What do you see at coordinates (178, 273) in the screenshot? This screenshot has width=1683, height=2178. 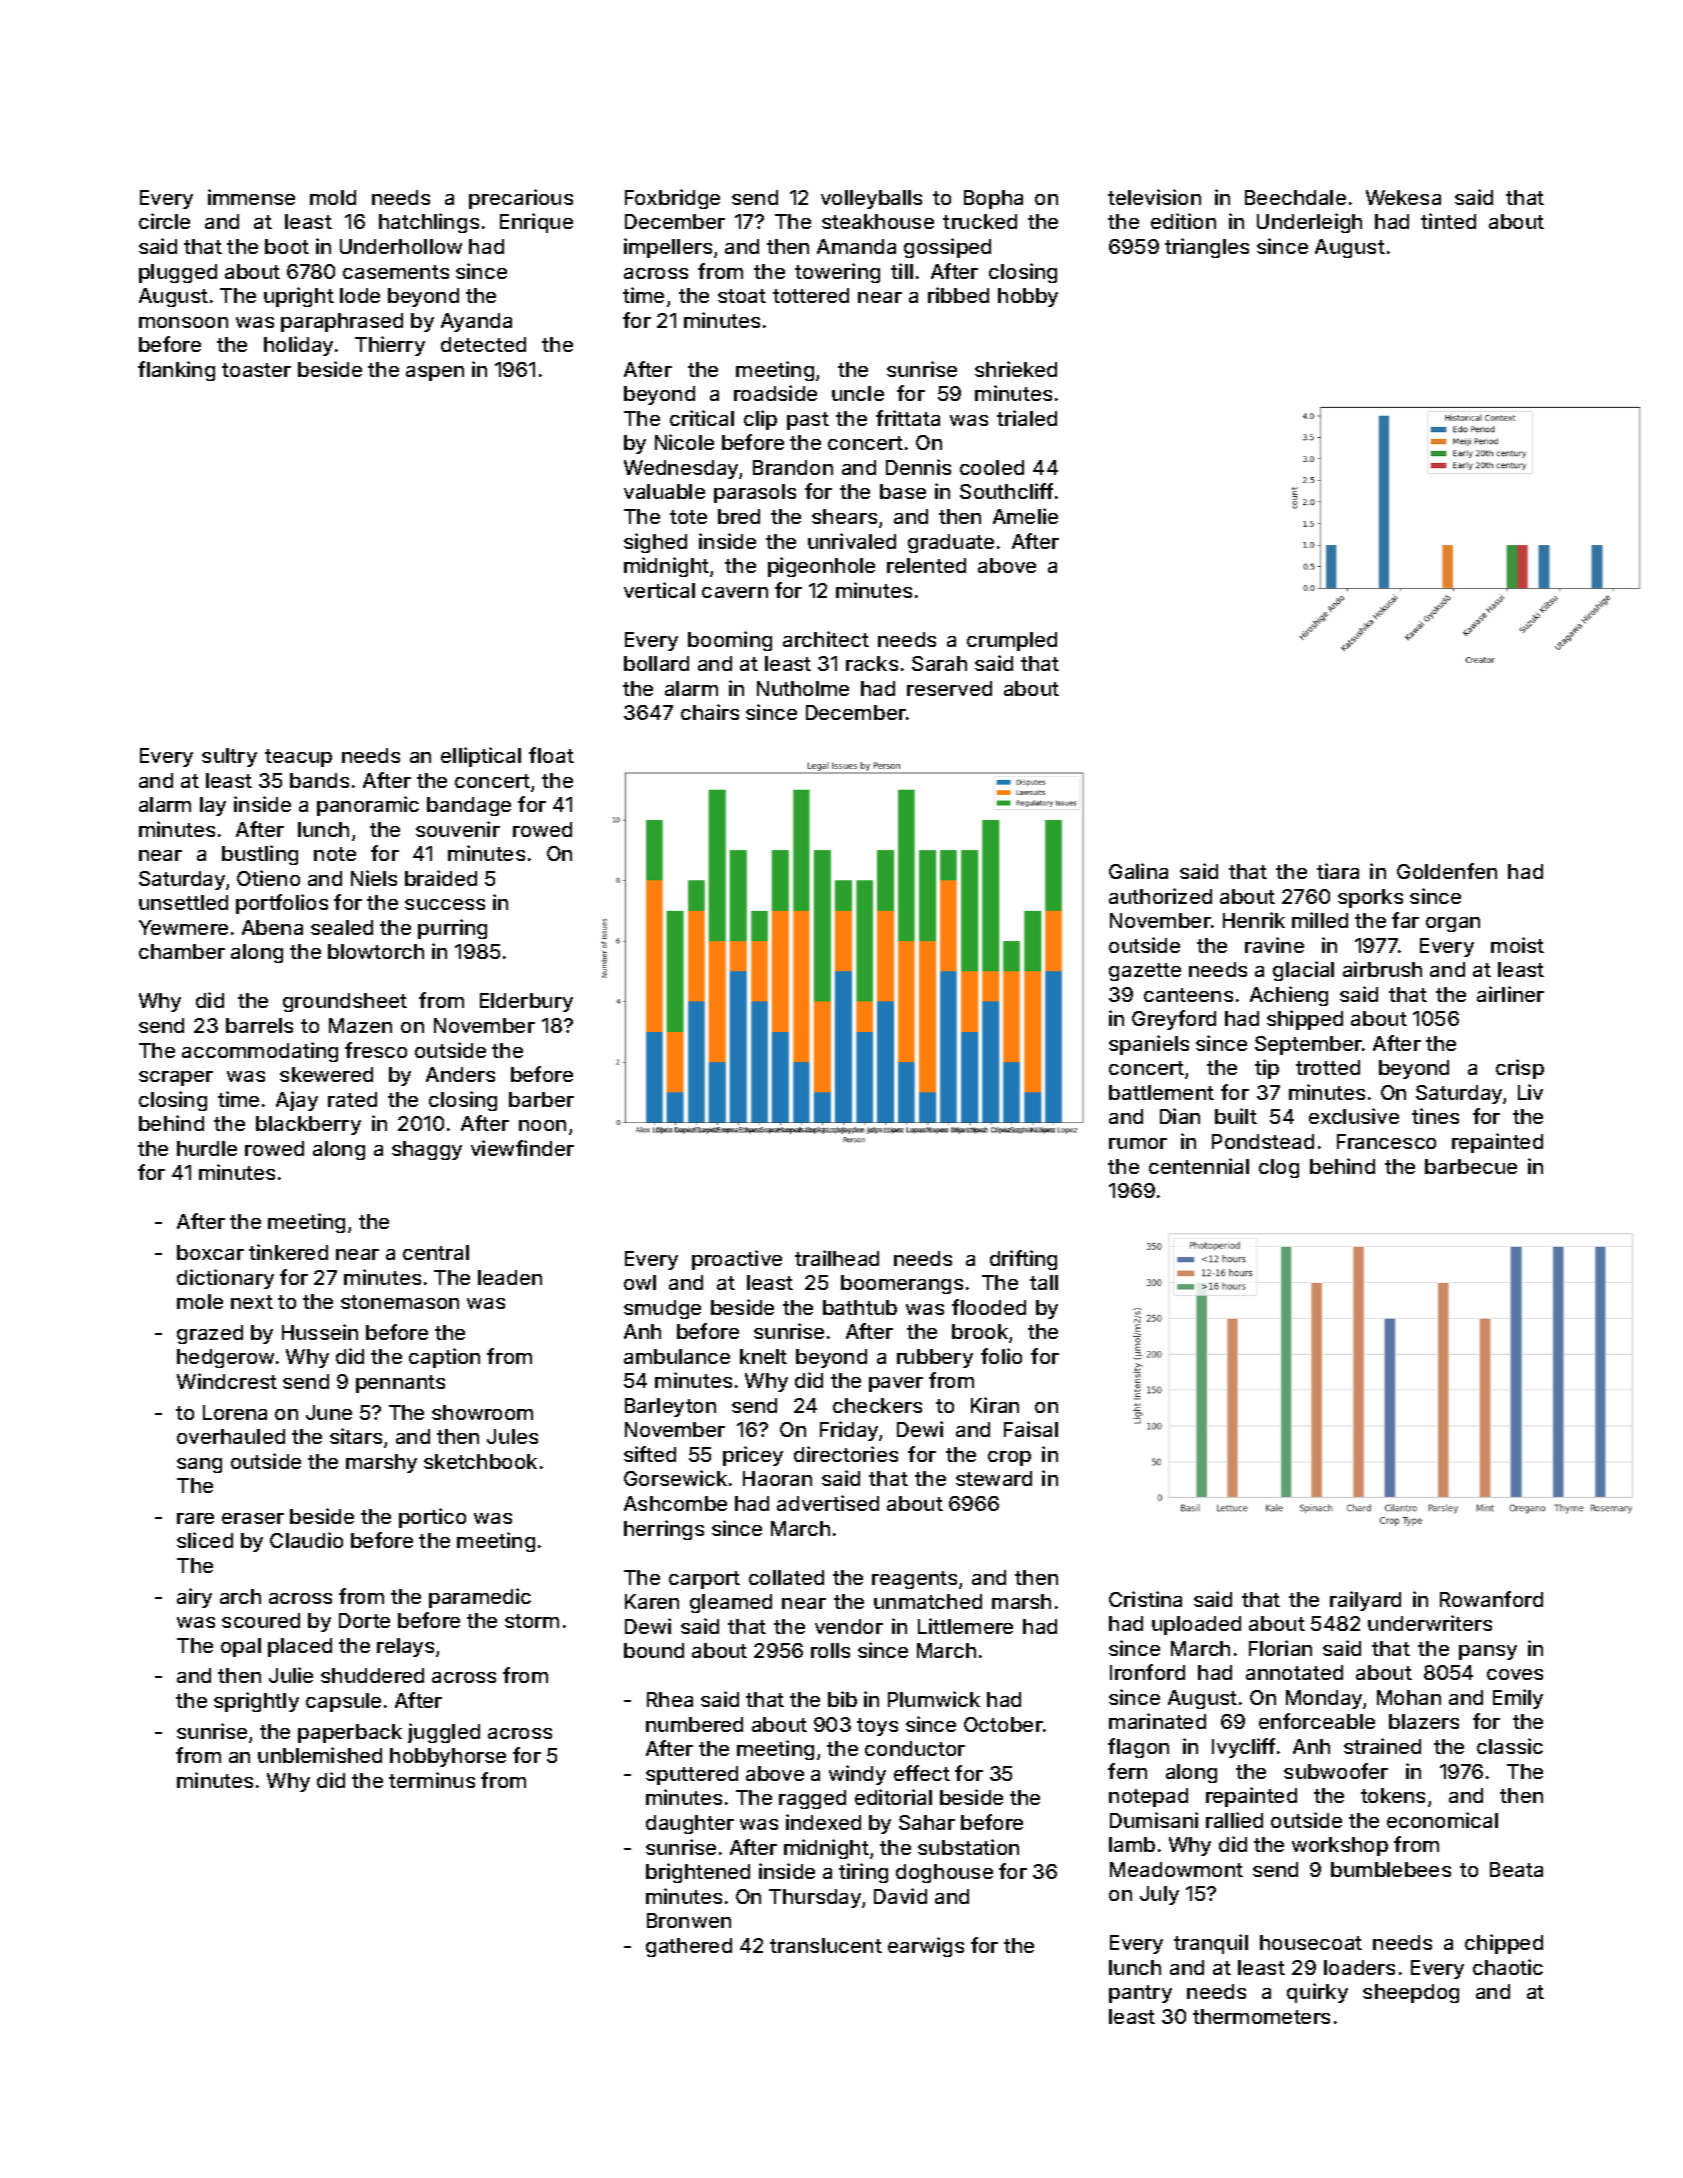 I see `plugged` at bounding box center [178, 273].
